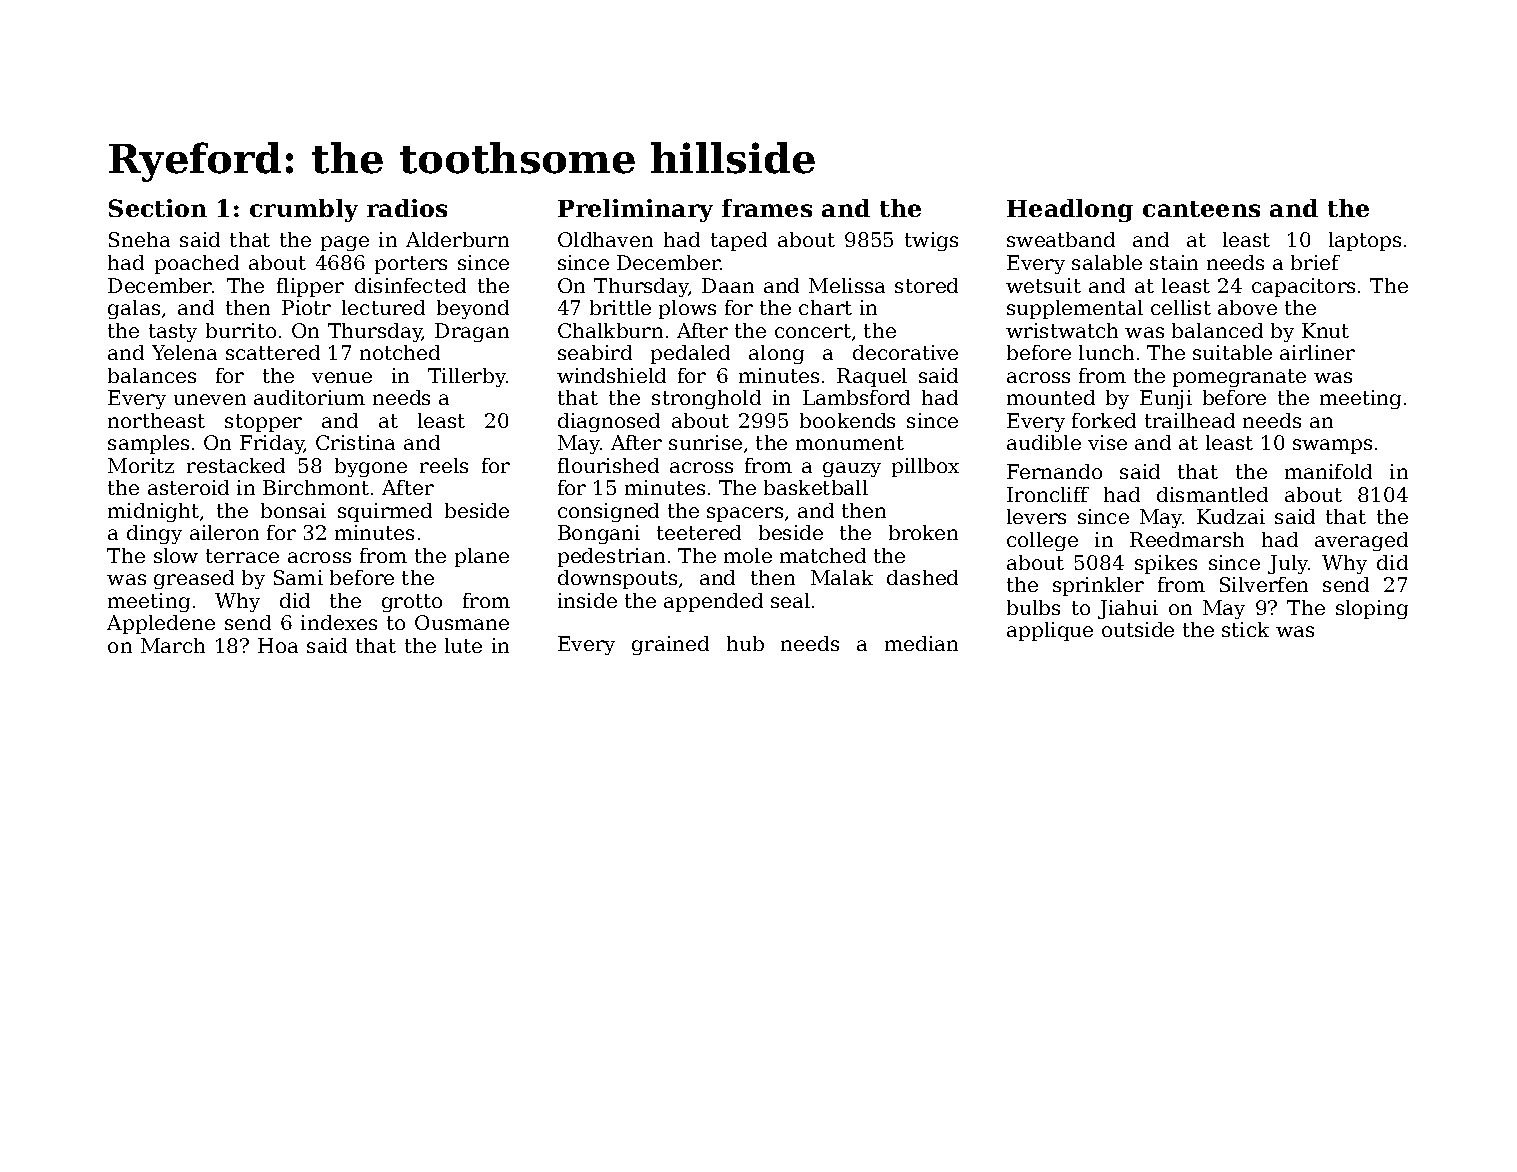 The width and height of the screenshot is (1517, 1172). What do you see at coordinates (921, 643) in the screenshot?
I see `median` at bounding box center [921, 643].
